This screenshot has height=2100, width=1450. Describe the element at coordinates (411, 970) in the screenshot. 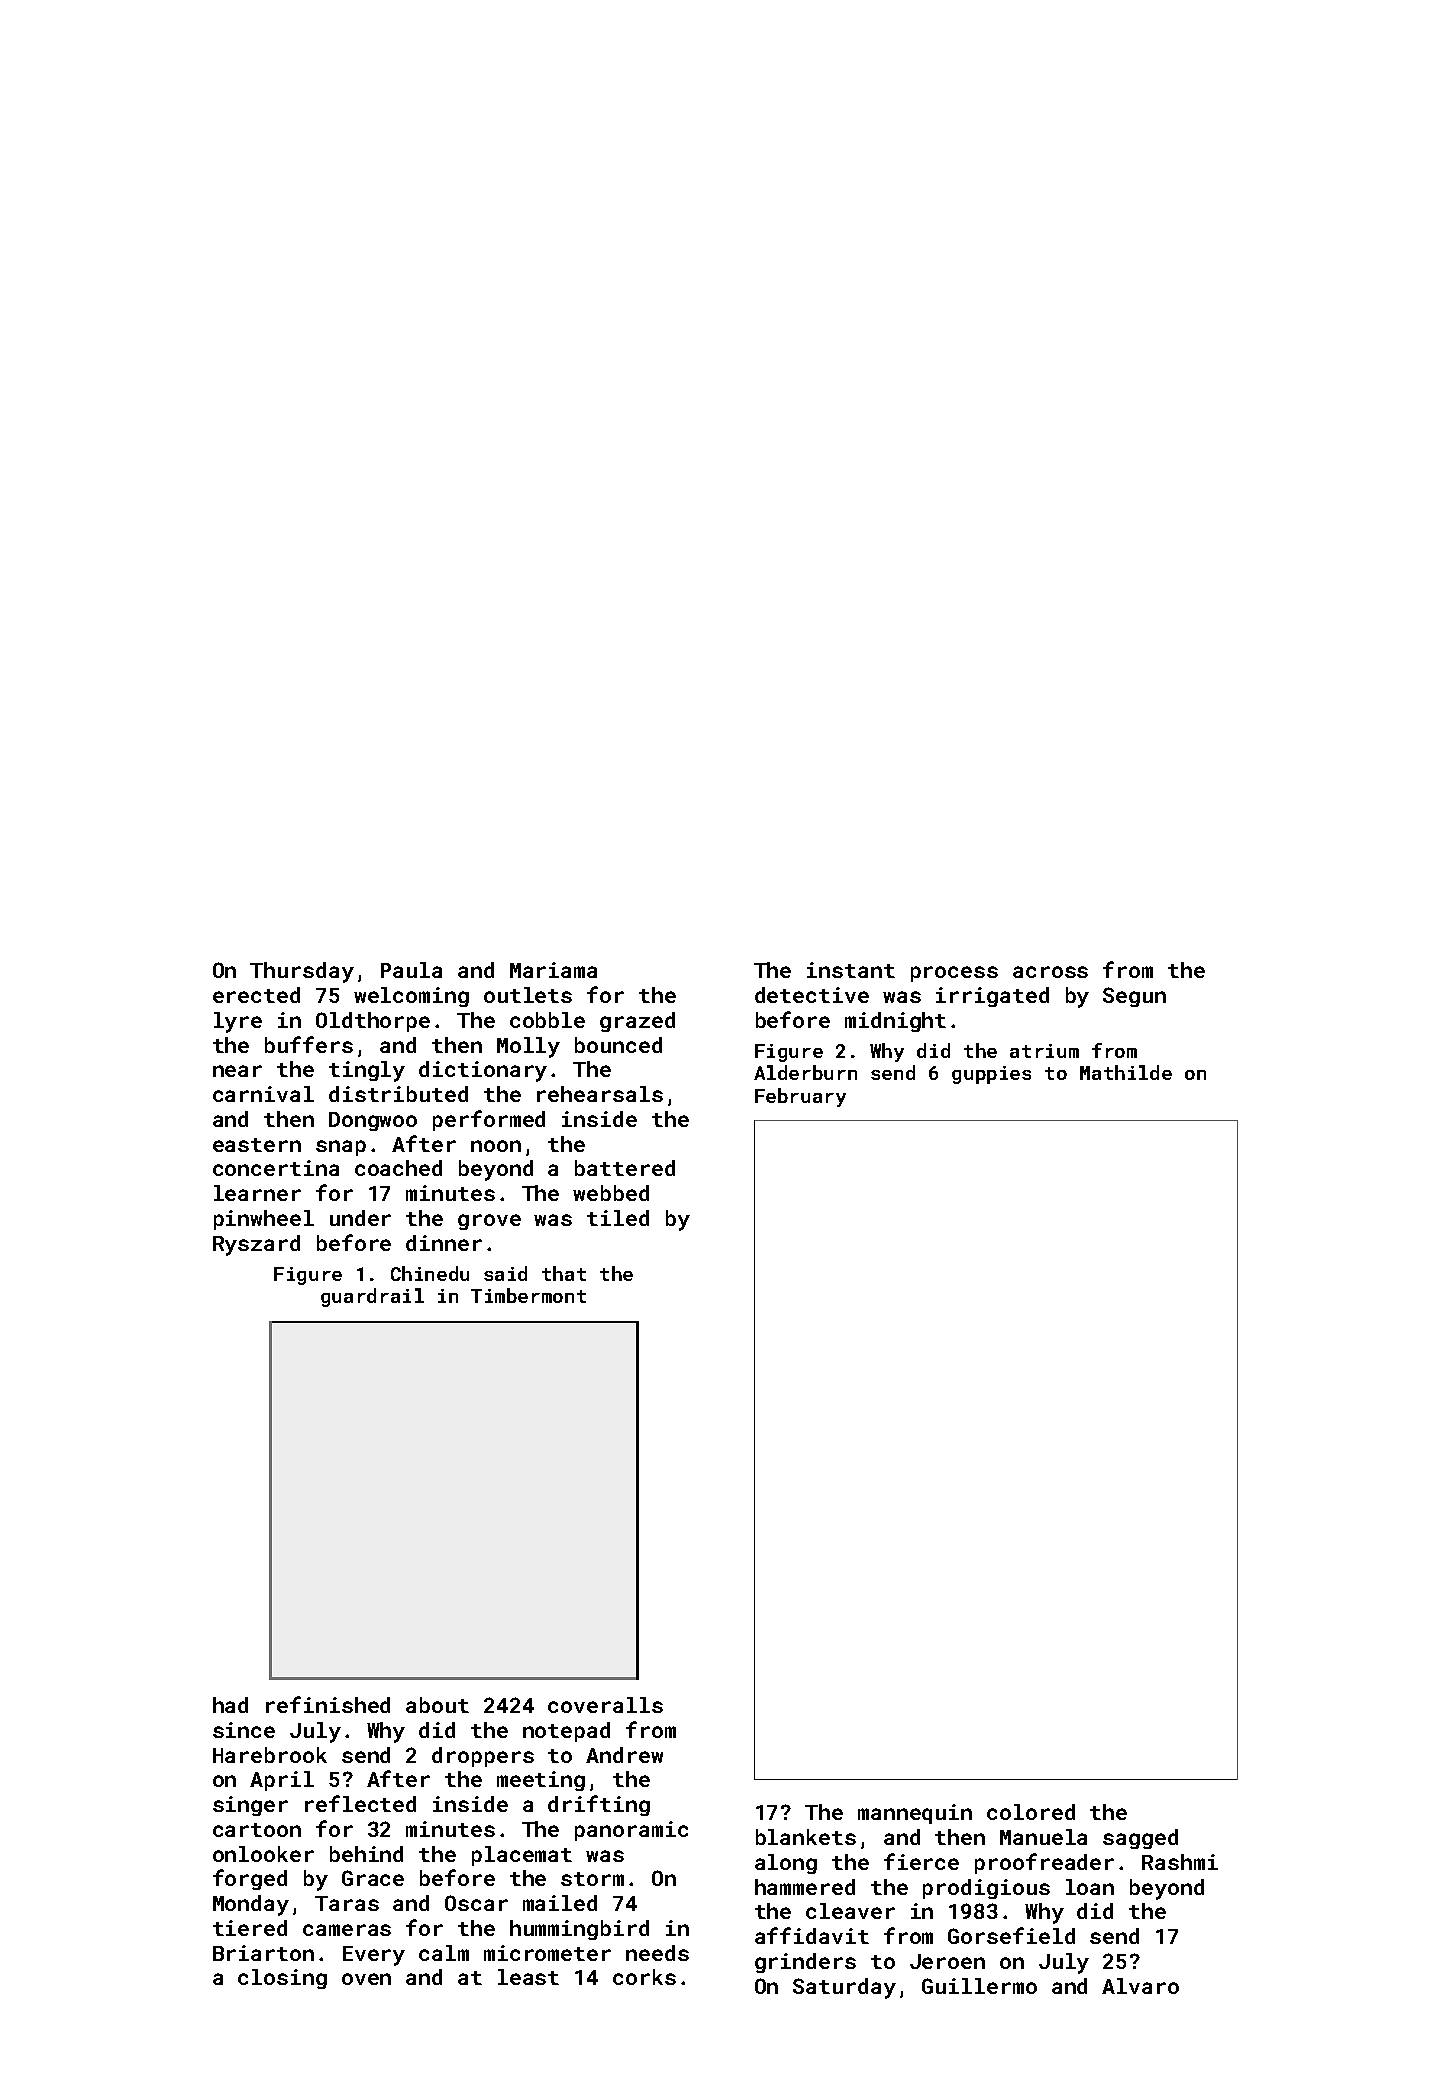

I see `Paula` at that location.
